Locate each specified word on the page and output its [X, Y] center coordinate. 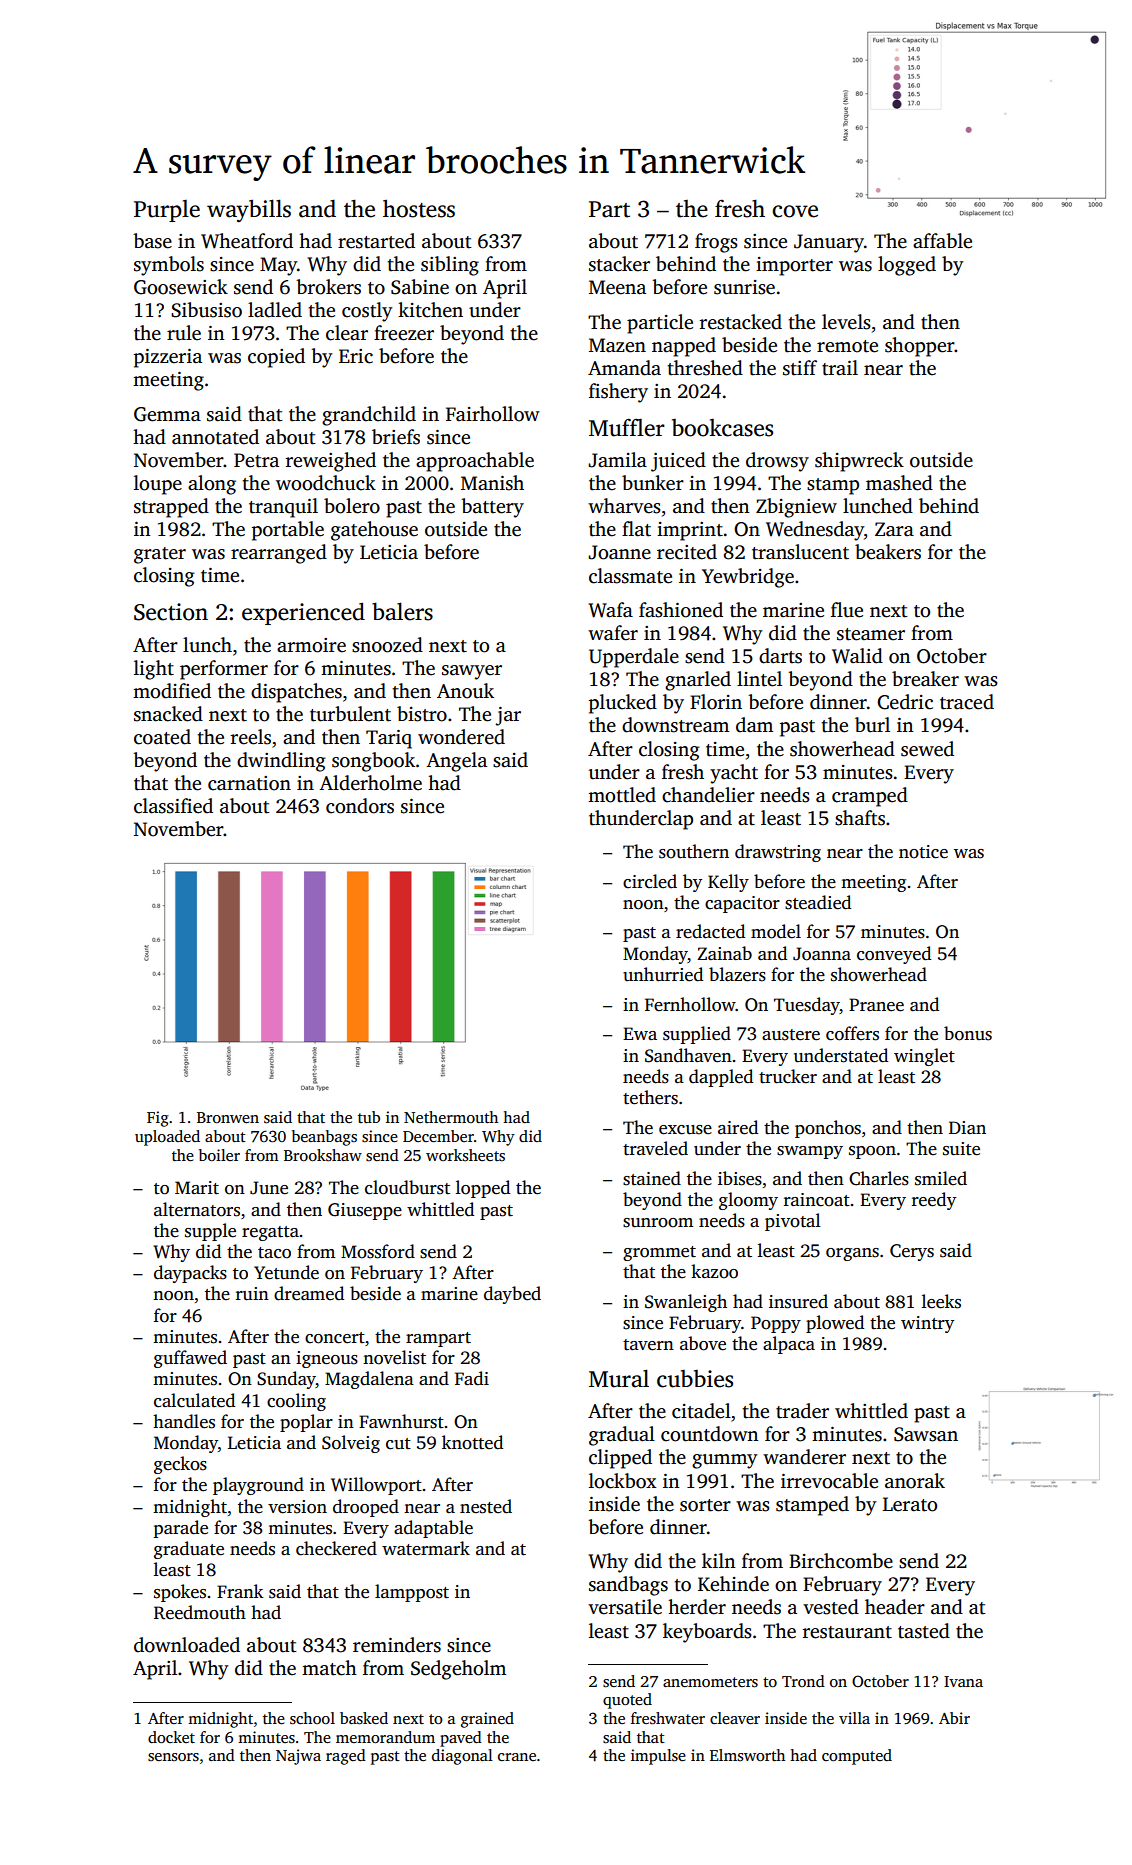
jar [508, 716]
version [297, 1507]
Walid [857, 656]
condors [360, 806]
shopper [919, 347]
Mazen [617, 345]
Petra [256, 460]
